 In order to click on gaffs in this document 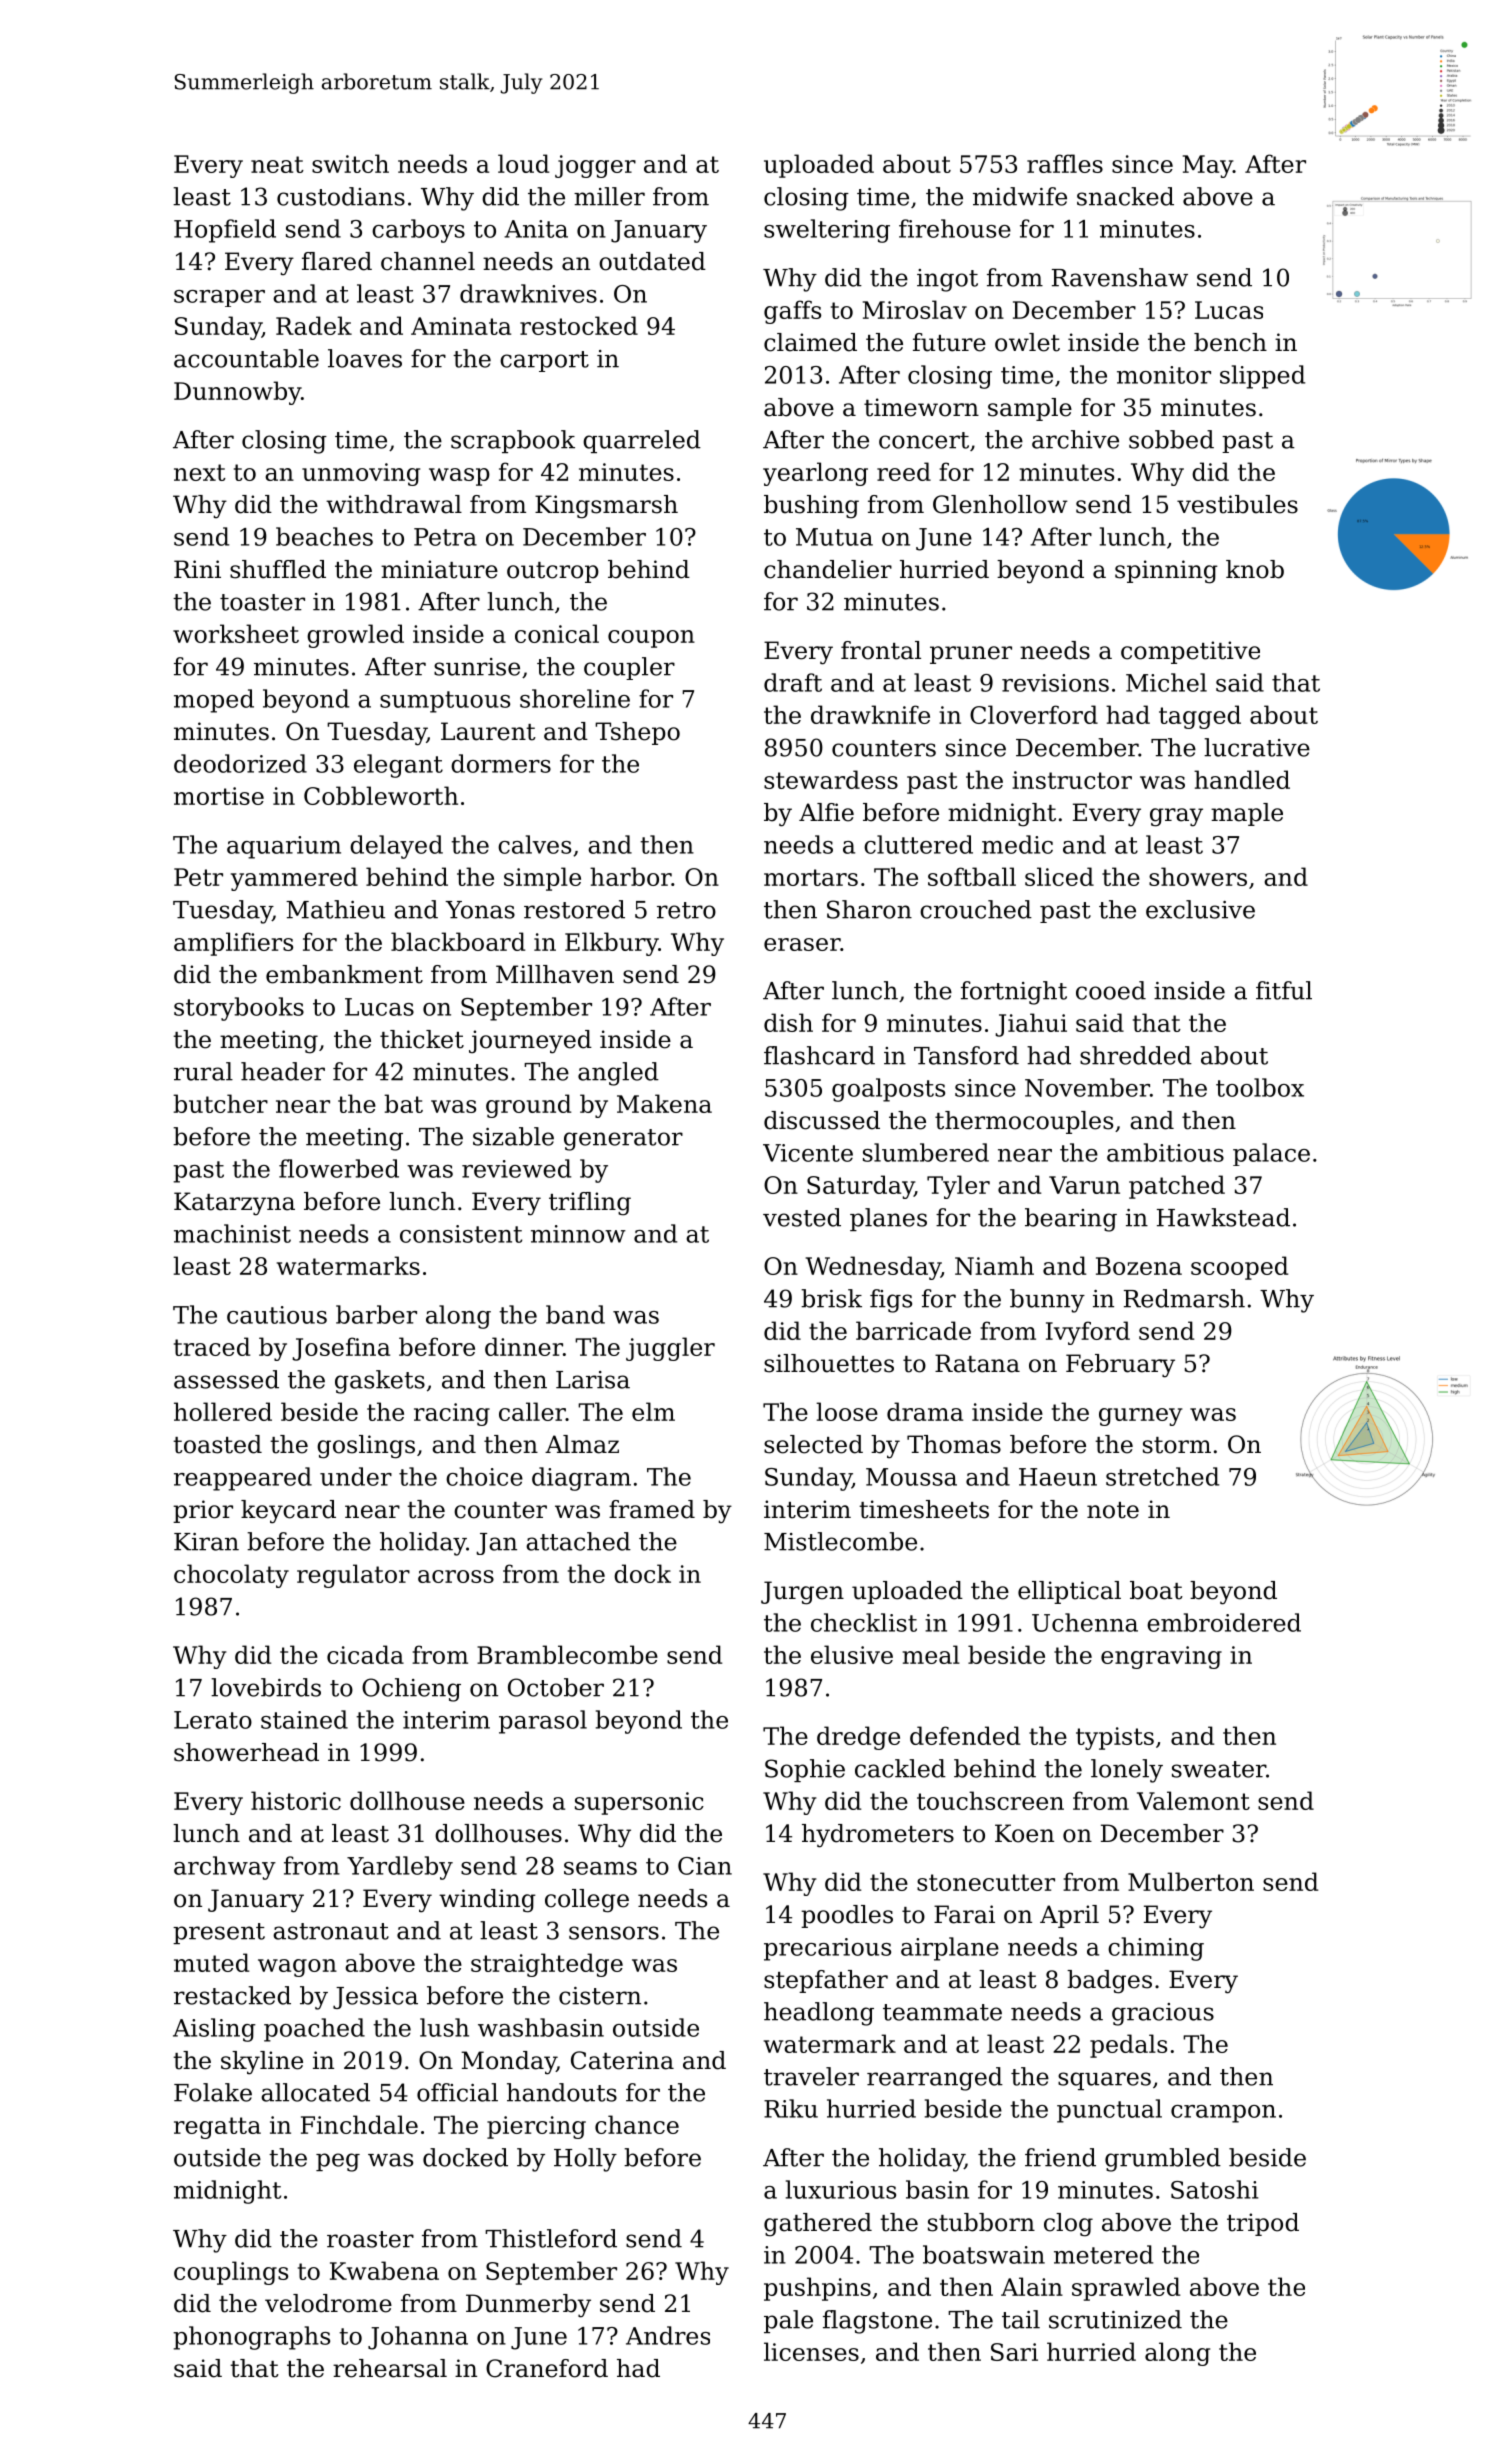, I will do `click(792, 312)`.
